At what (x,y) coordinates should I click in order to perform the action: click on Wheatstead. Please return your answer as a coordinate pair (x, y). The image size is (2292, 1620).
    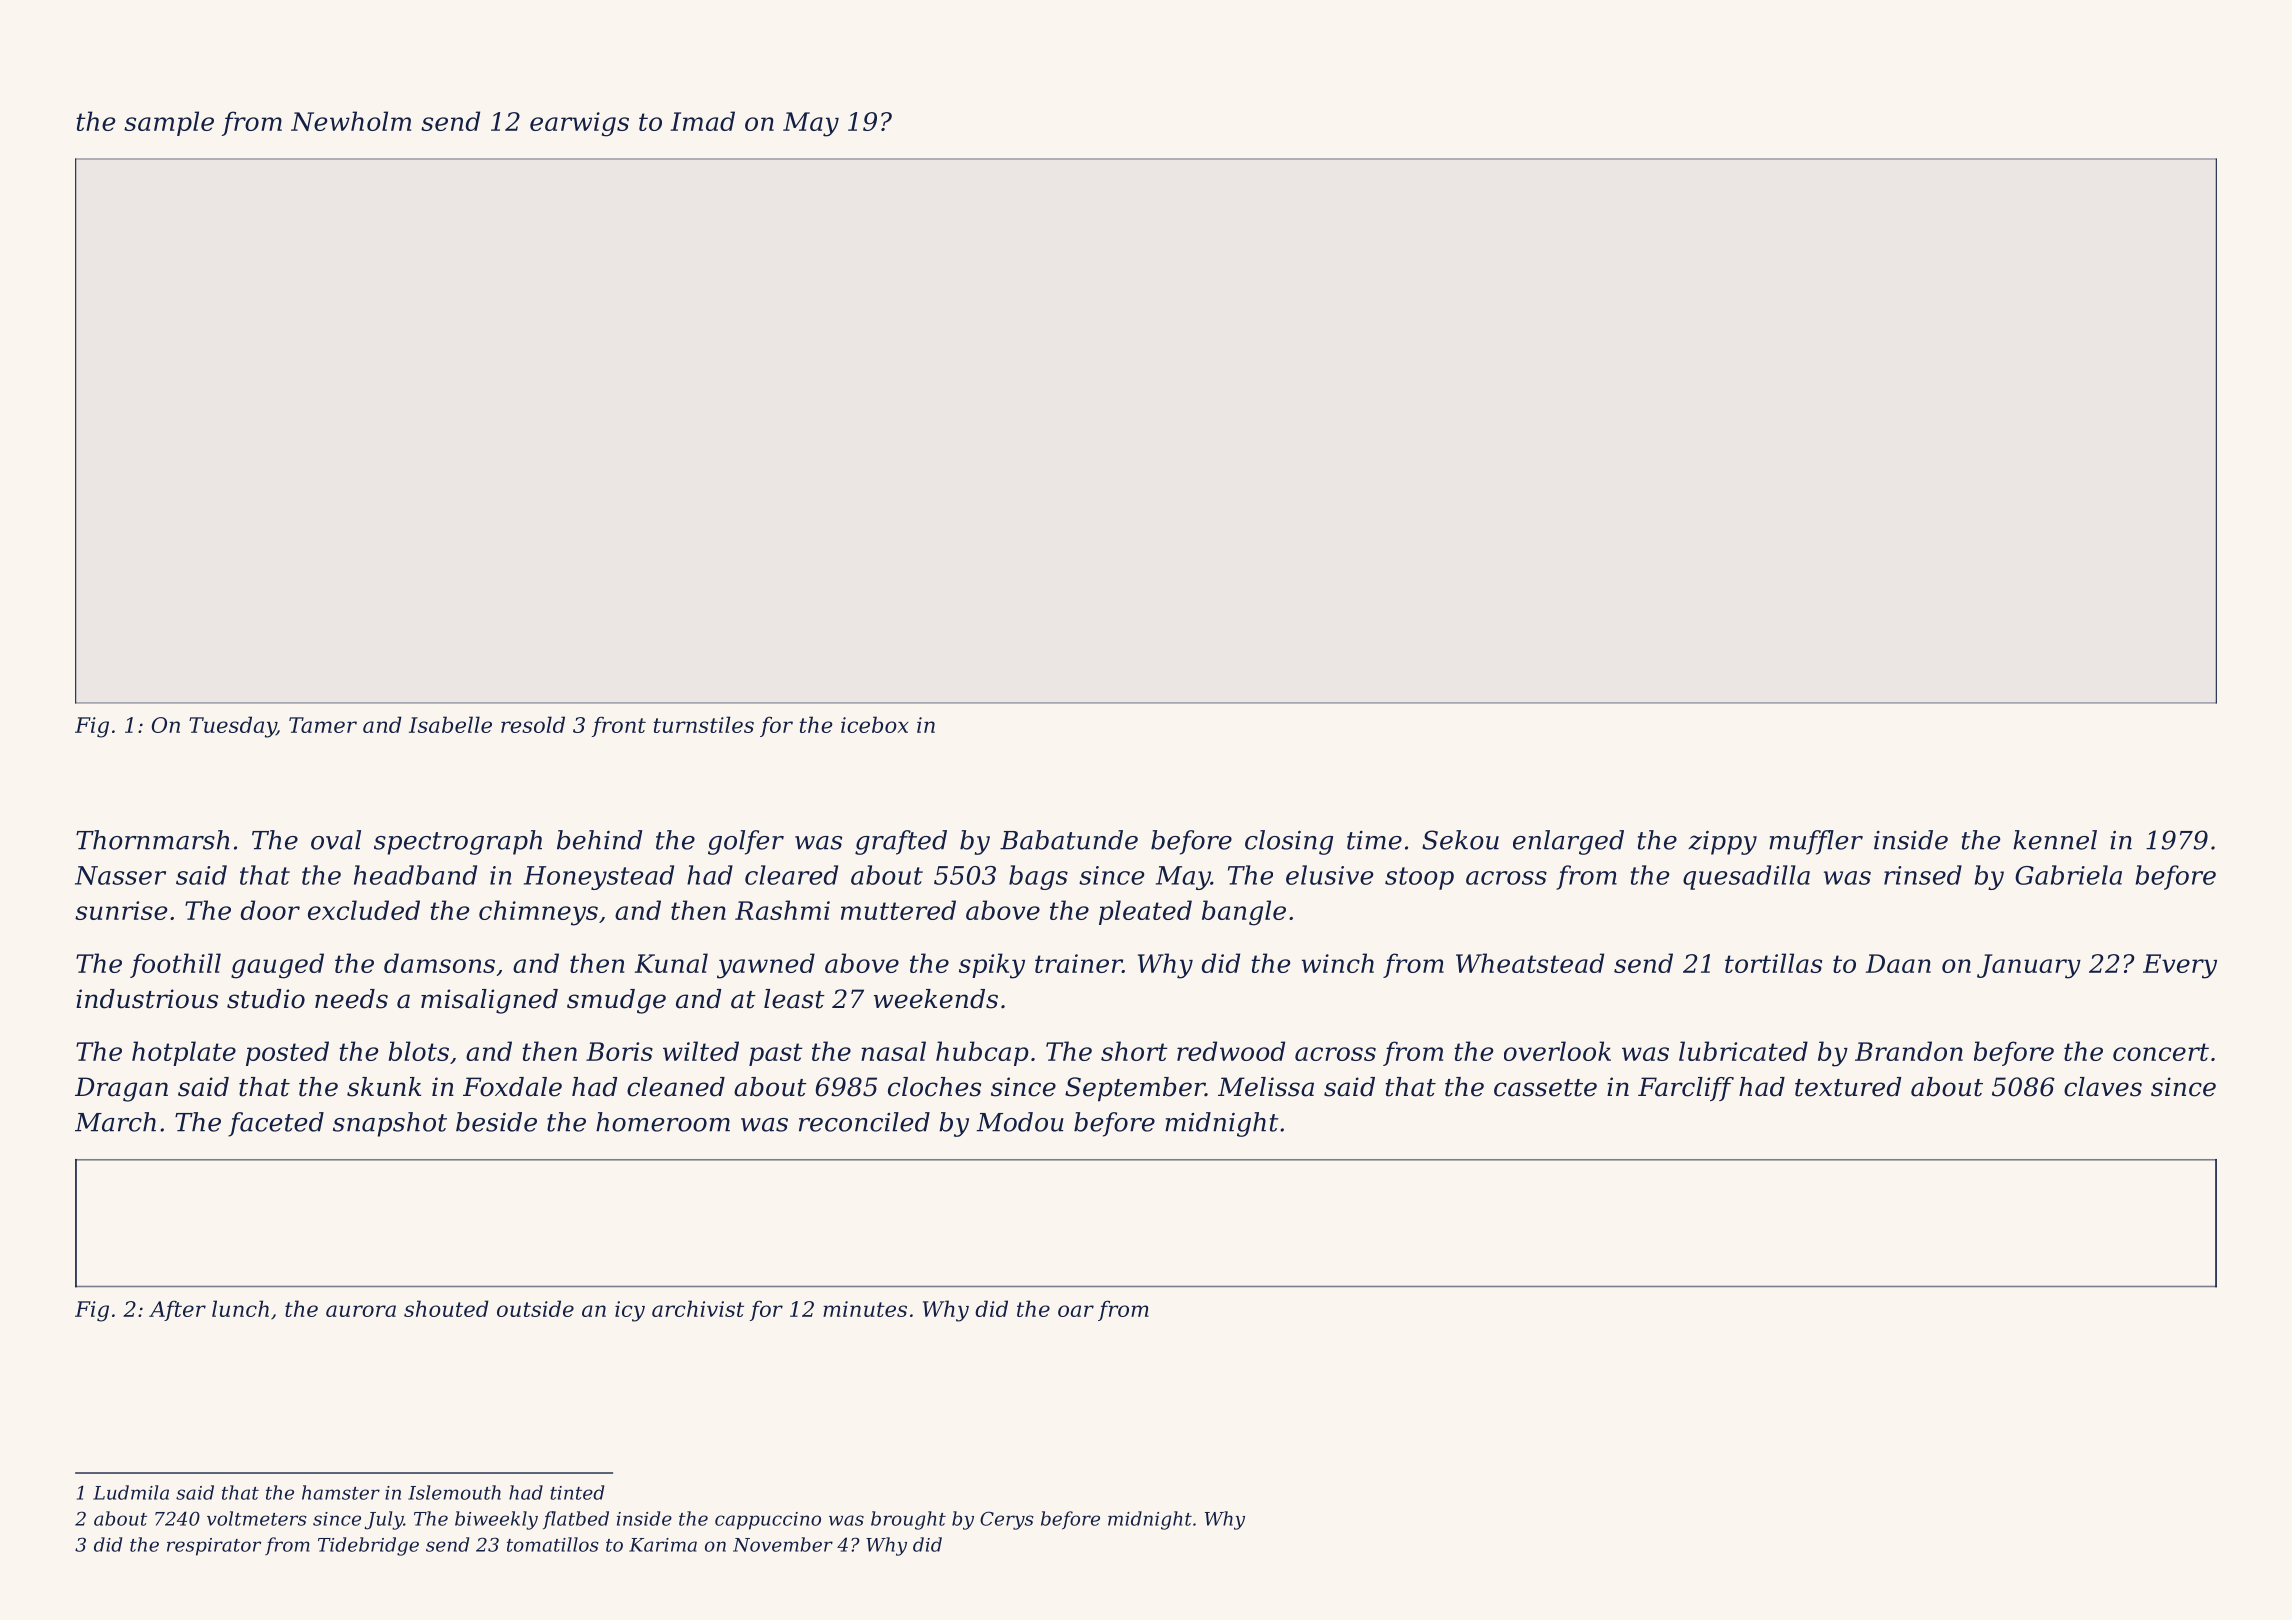
    Looking at the image, I should click on (1530, 963).
